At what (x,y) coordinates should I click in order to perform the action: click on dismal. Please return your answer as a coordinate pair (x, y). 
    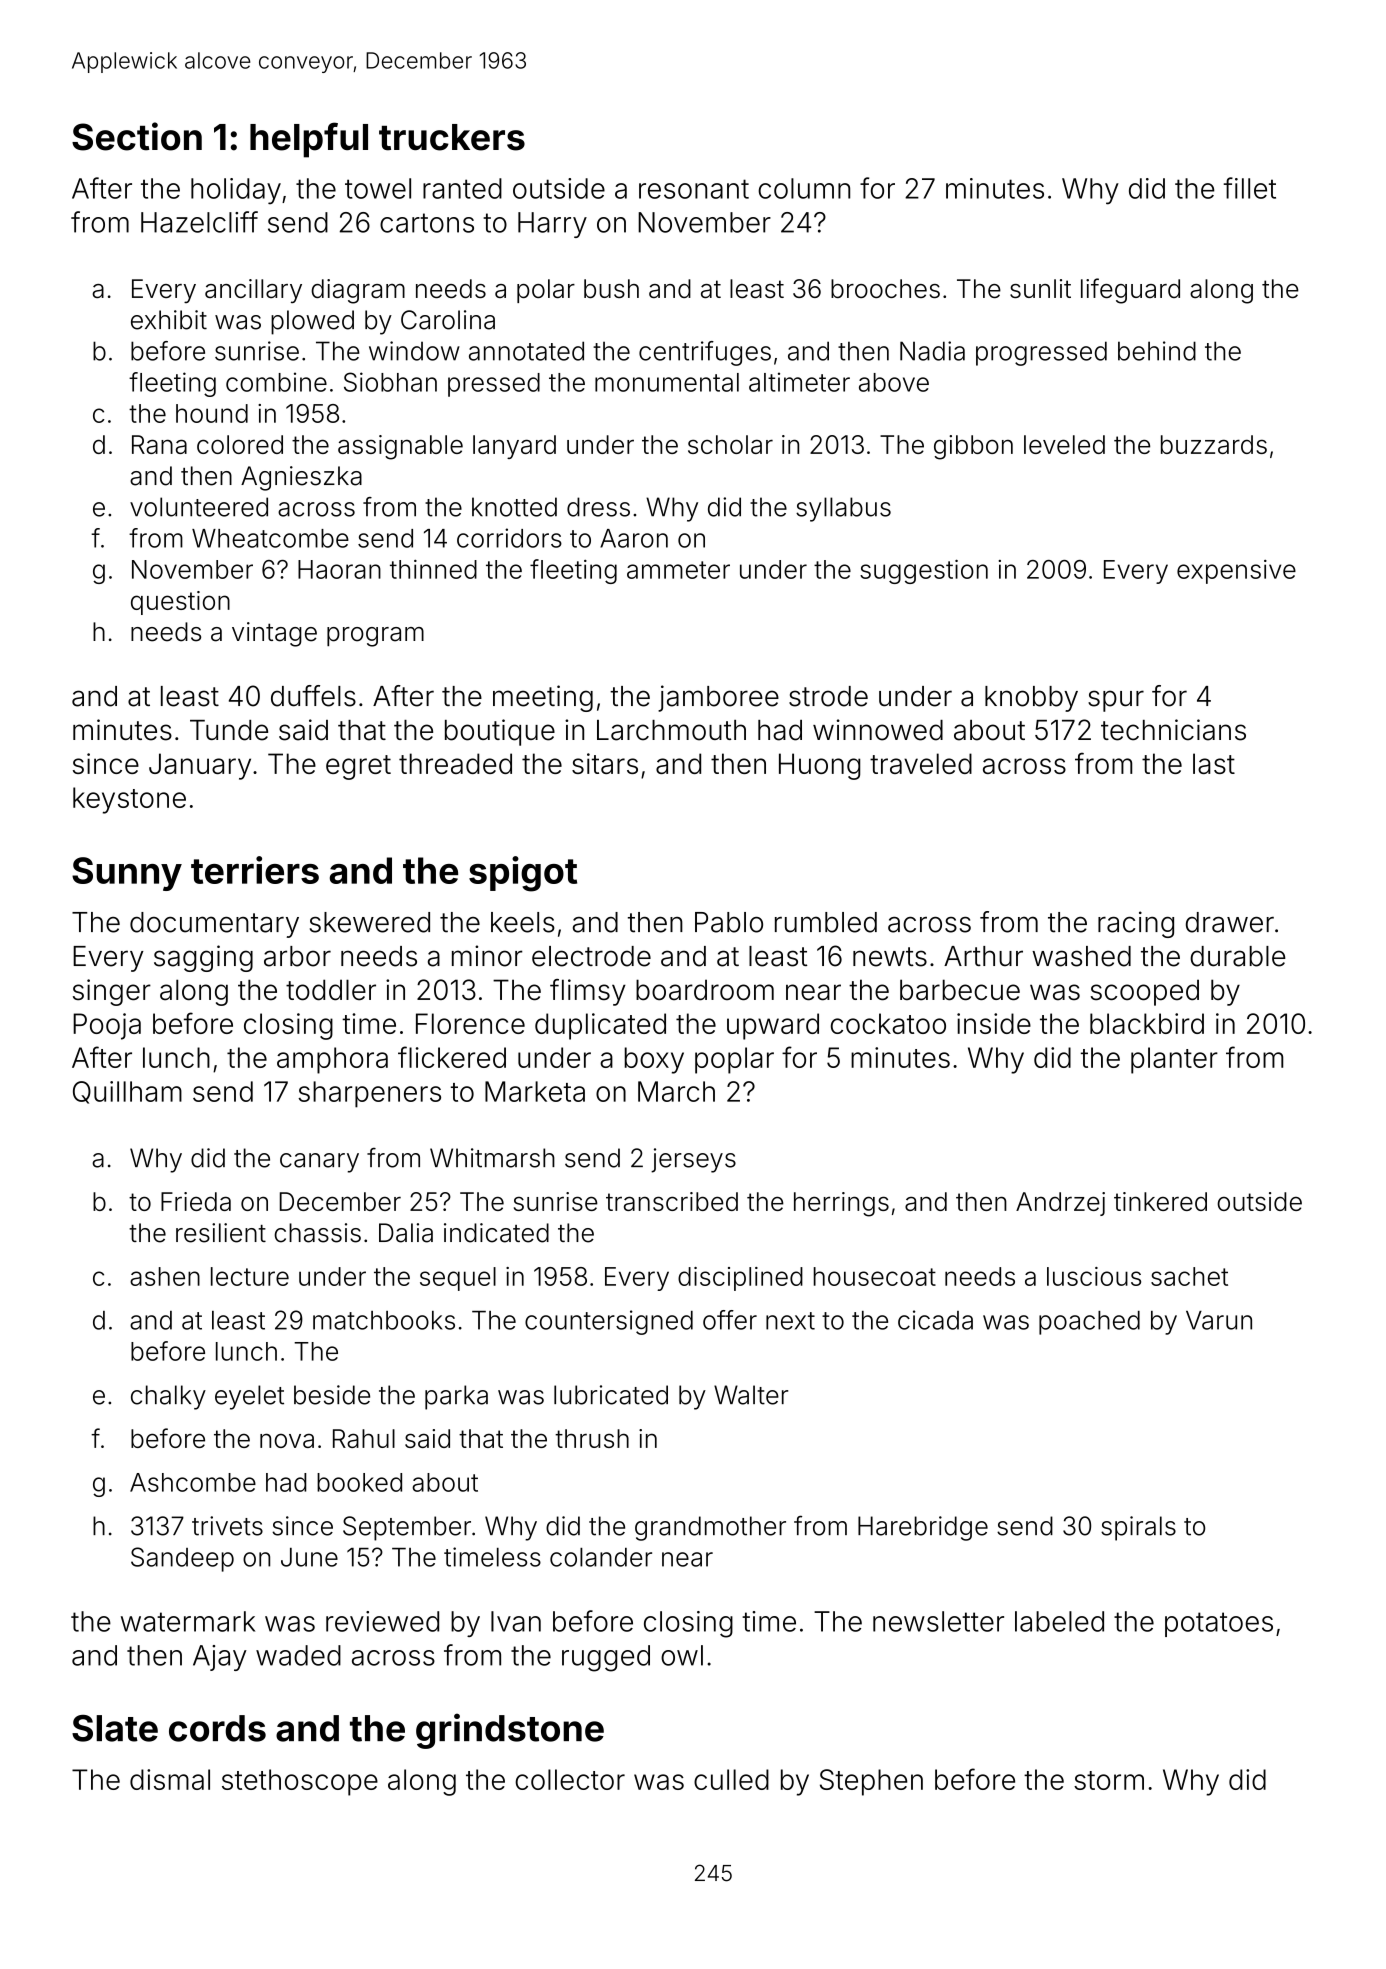
    Looking at the image, I should click on (170, 1779).
